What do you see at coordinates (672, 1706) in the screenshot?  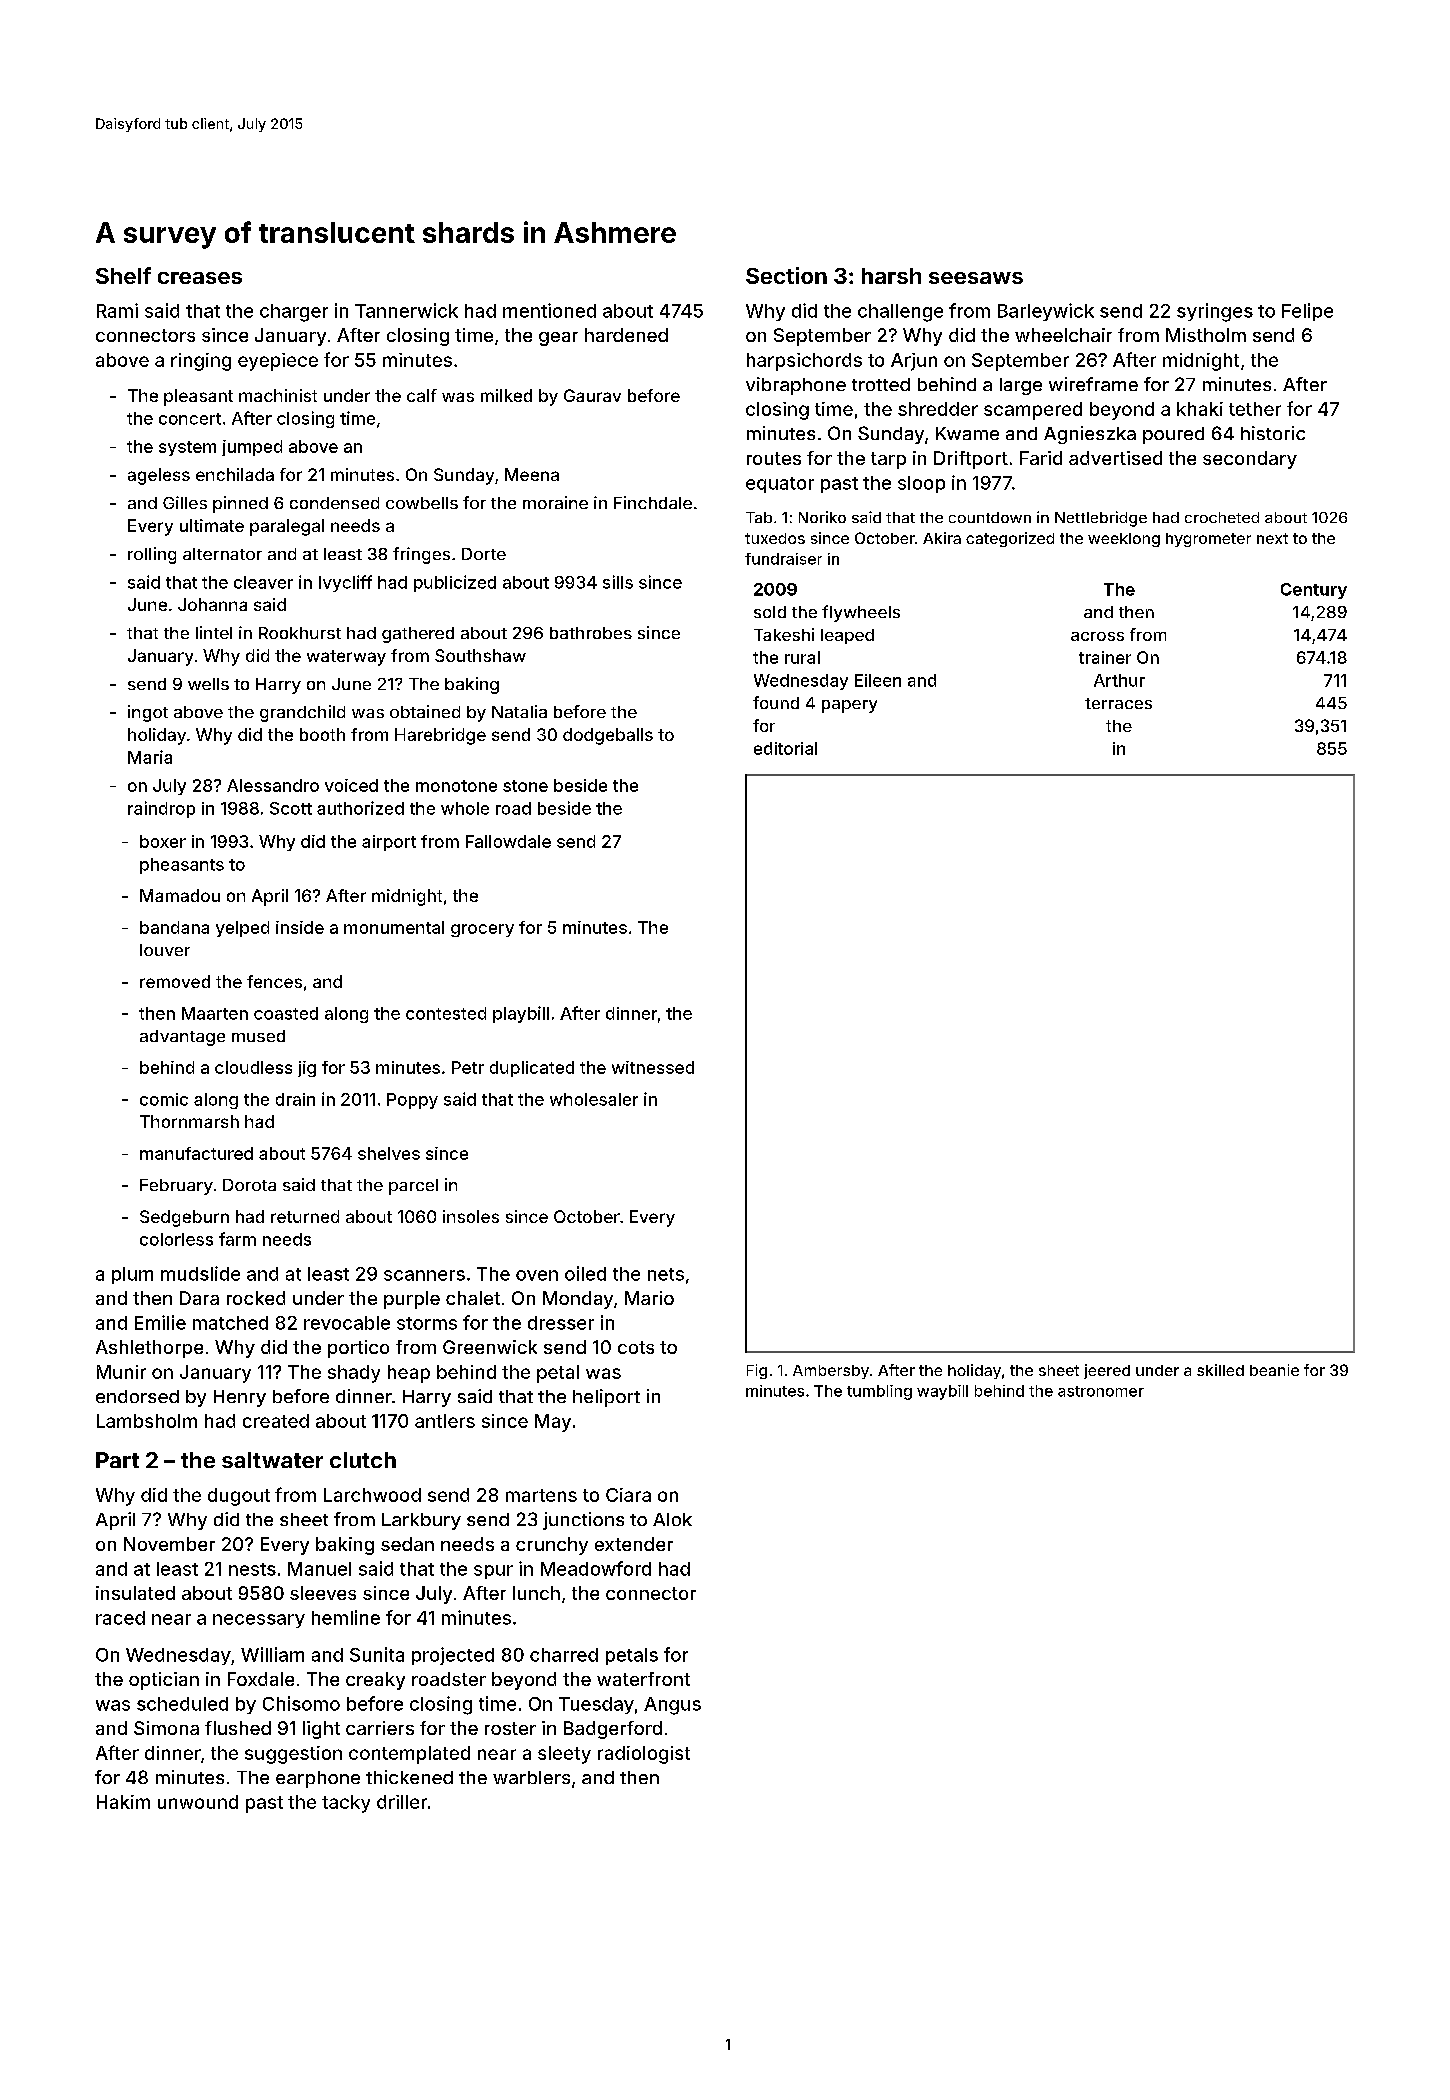 I see `Angus` at bounding box center [672, 1706].
